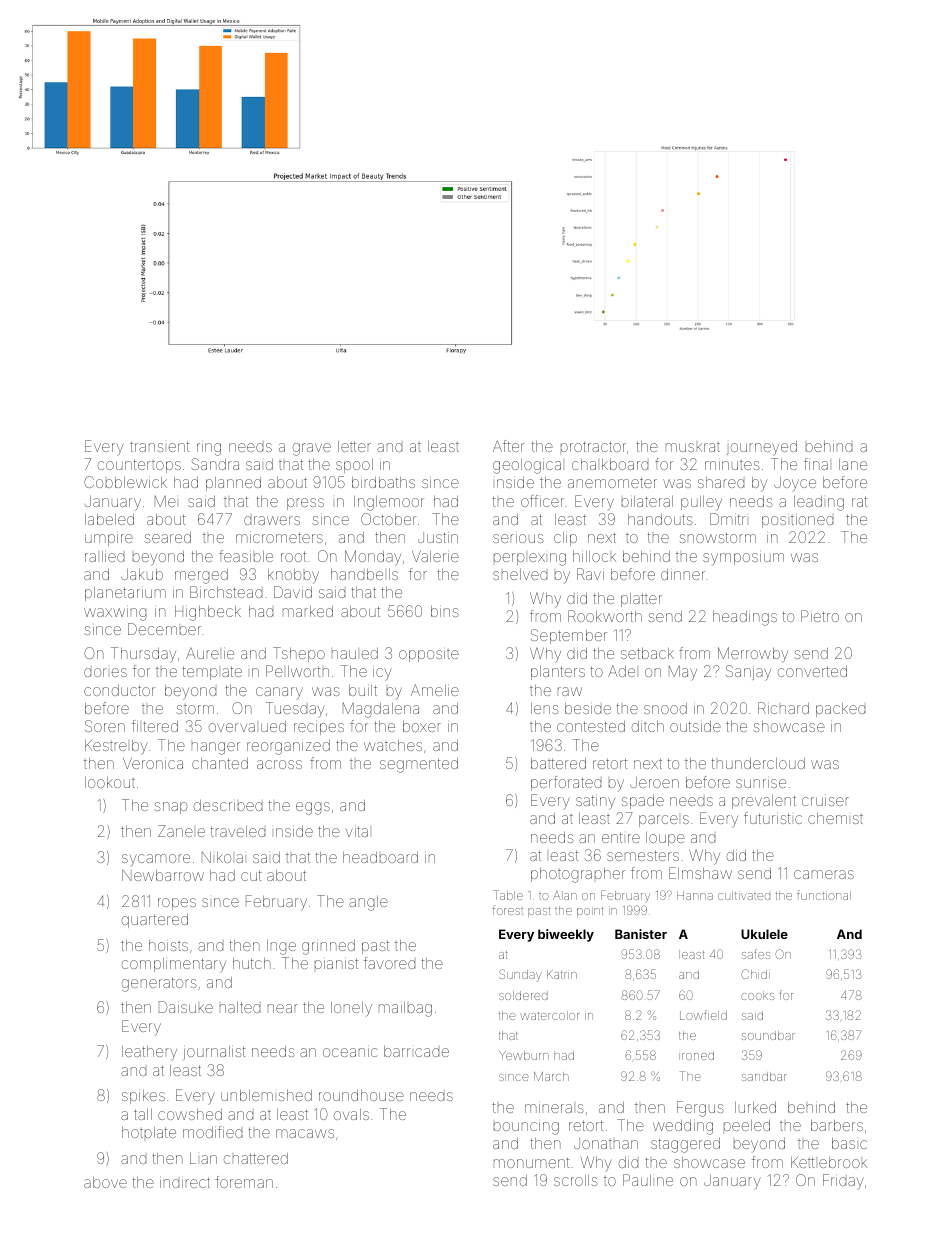 The image size is (952, 1233). I want to click on muskrat, so click(693, 447).
